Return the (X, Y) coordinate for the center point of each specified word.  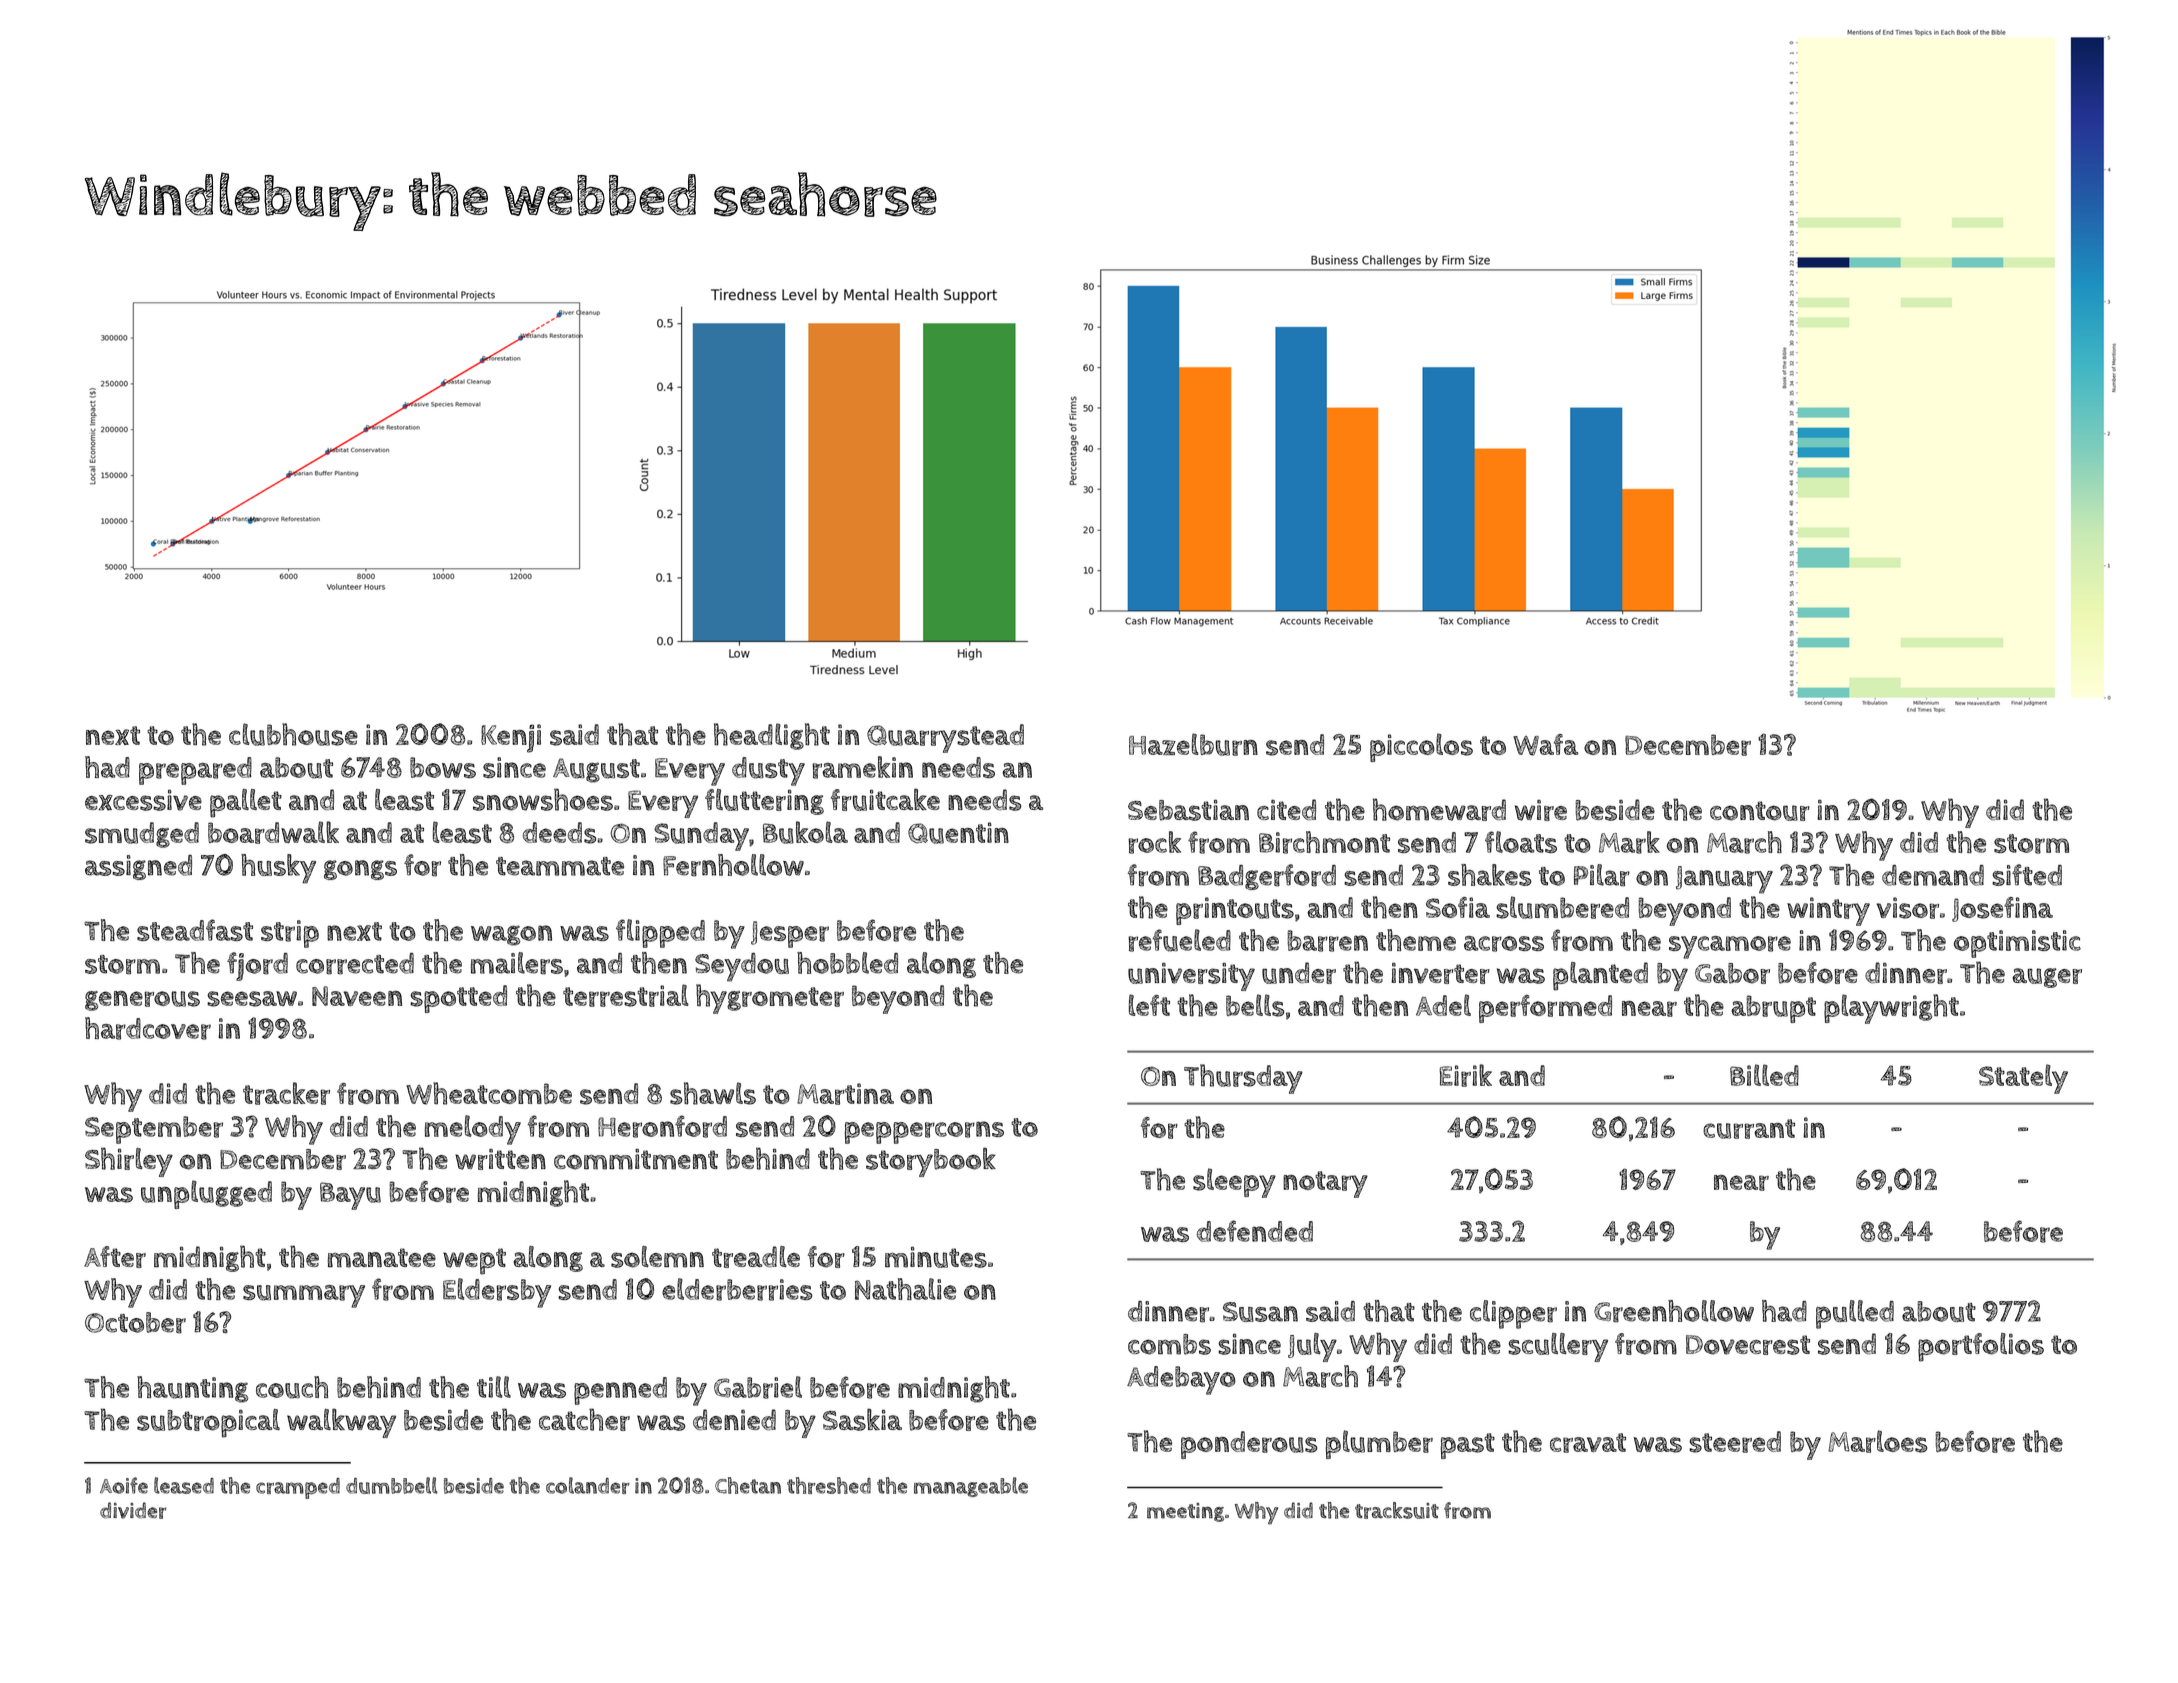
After (115, 1257)
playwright (1891, 1009)
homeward (1439, 809)
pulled (1855, 1314)
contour (1760, 811)
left (1149, 1005)
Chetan (748, 1485)
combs (1169, 1344)
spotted (458, 999)
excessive (143, 800)
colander (588, 1485)
